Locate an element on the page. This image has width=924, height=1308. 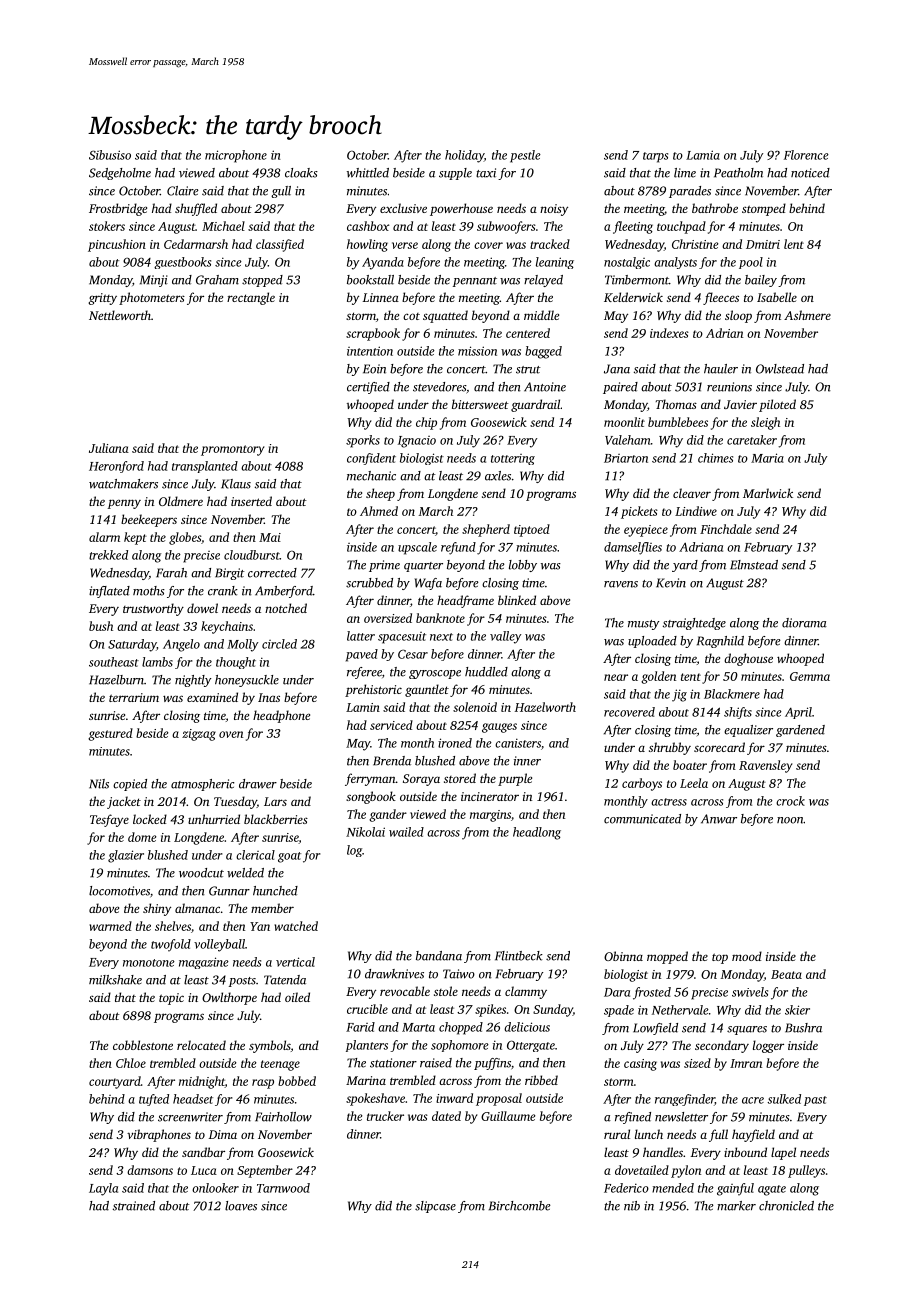
shiny is located at coordinates (157, 909).
